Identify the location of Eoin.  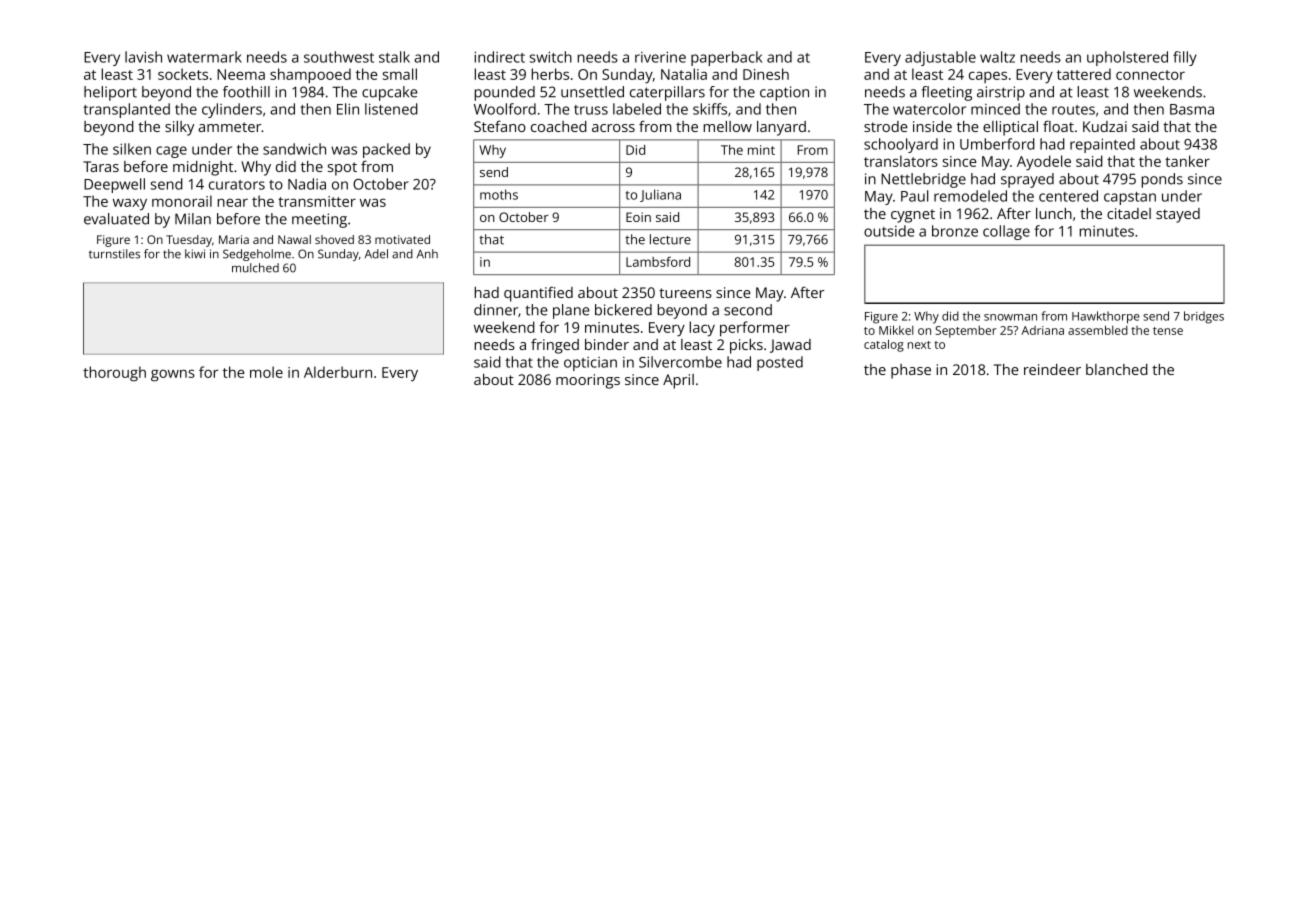
(638, 217).
